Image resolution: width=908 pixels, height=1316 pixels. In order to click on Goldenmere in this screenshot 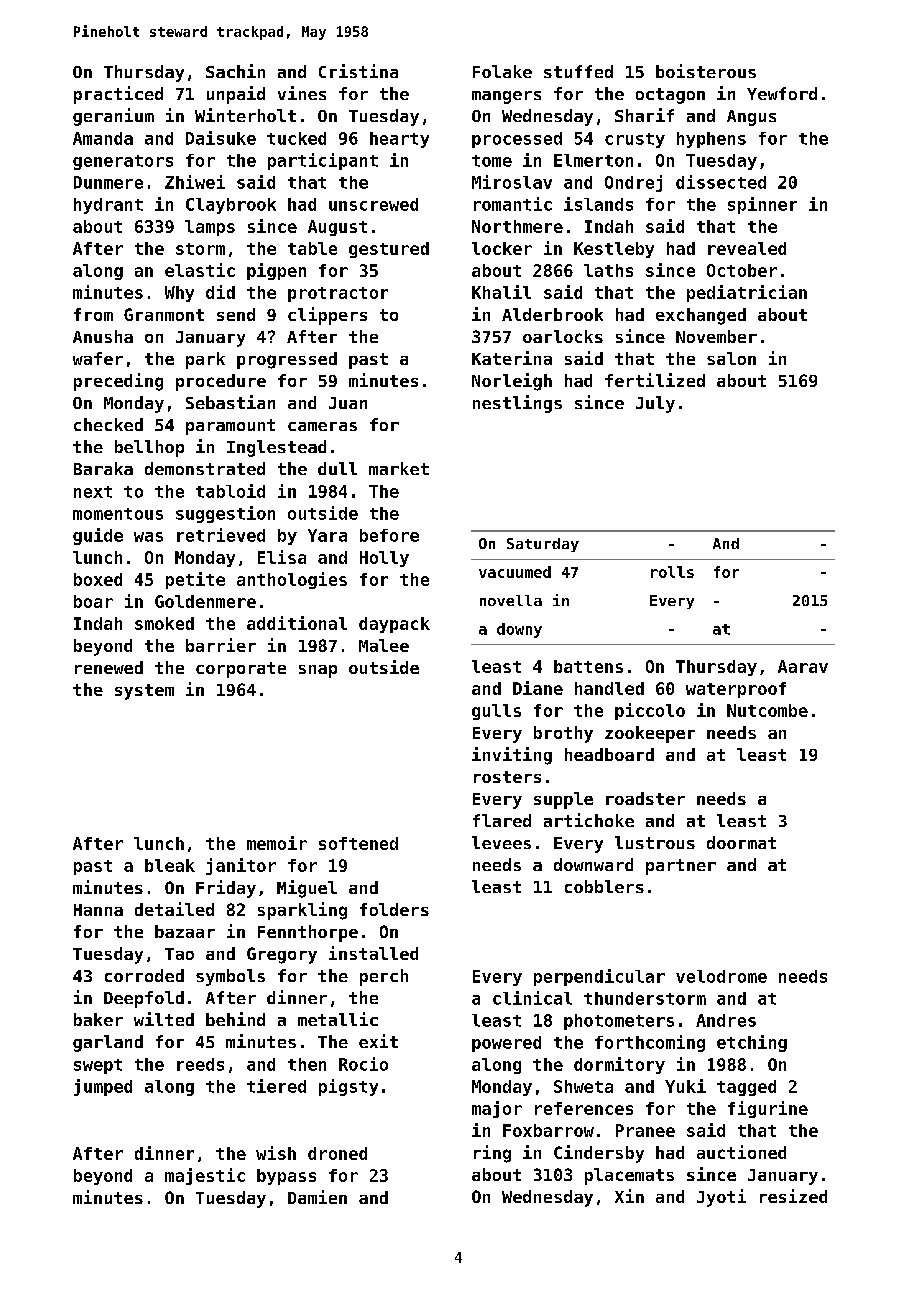, I will do `click(205, 601)`.
